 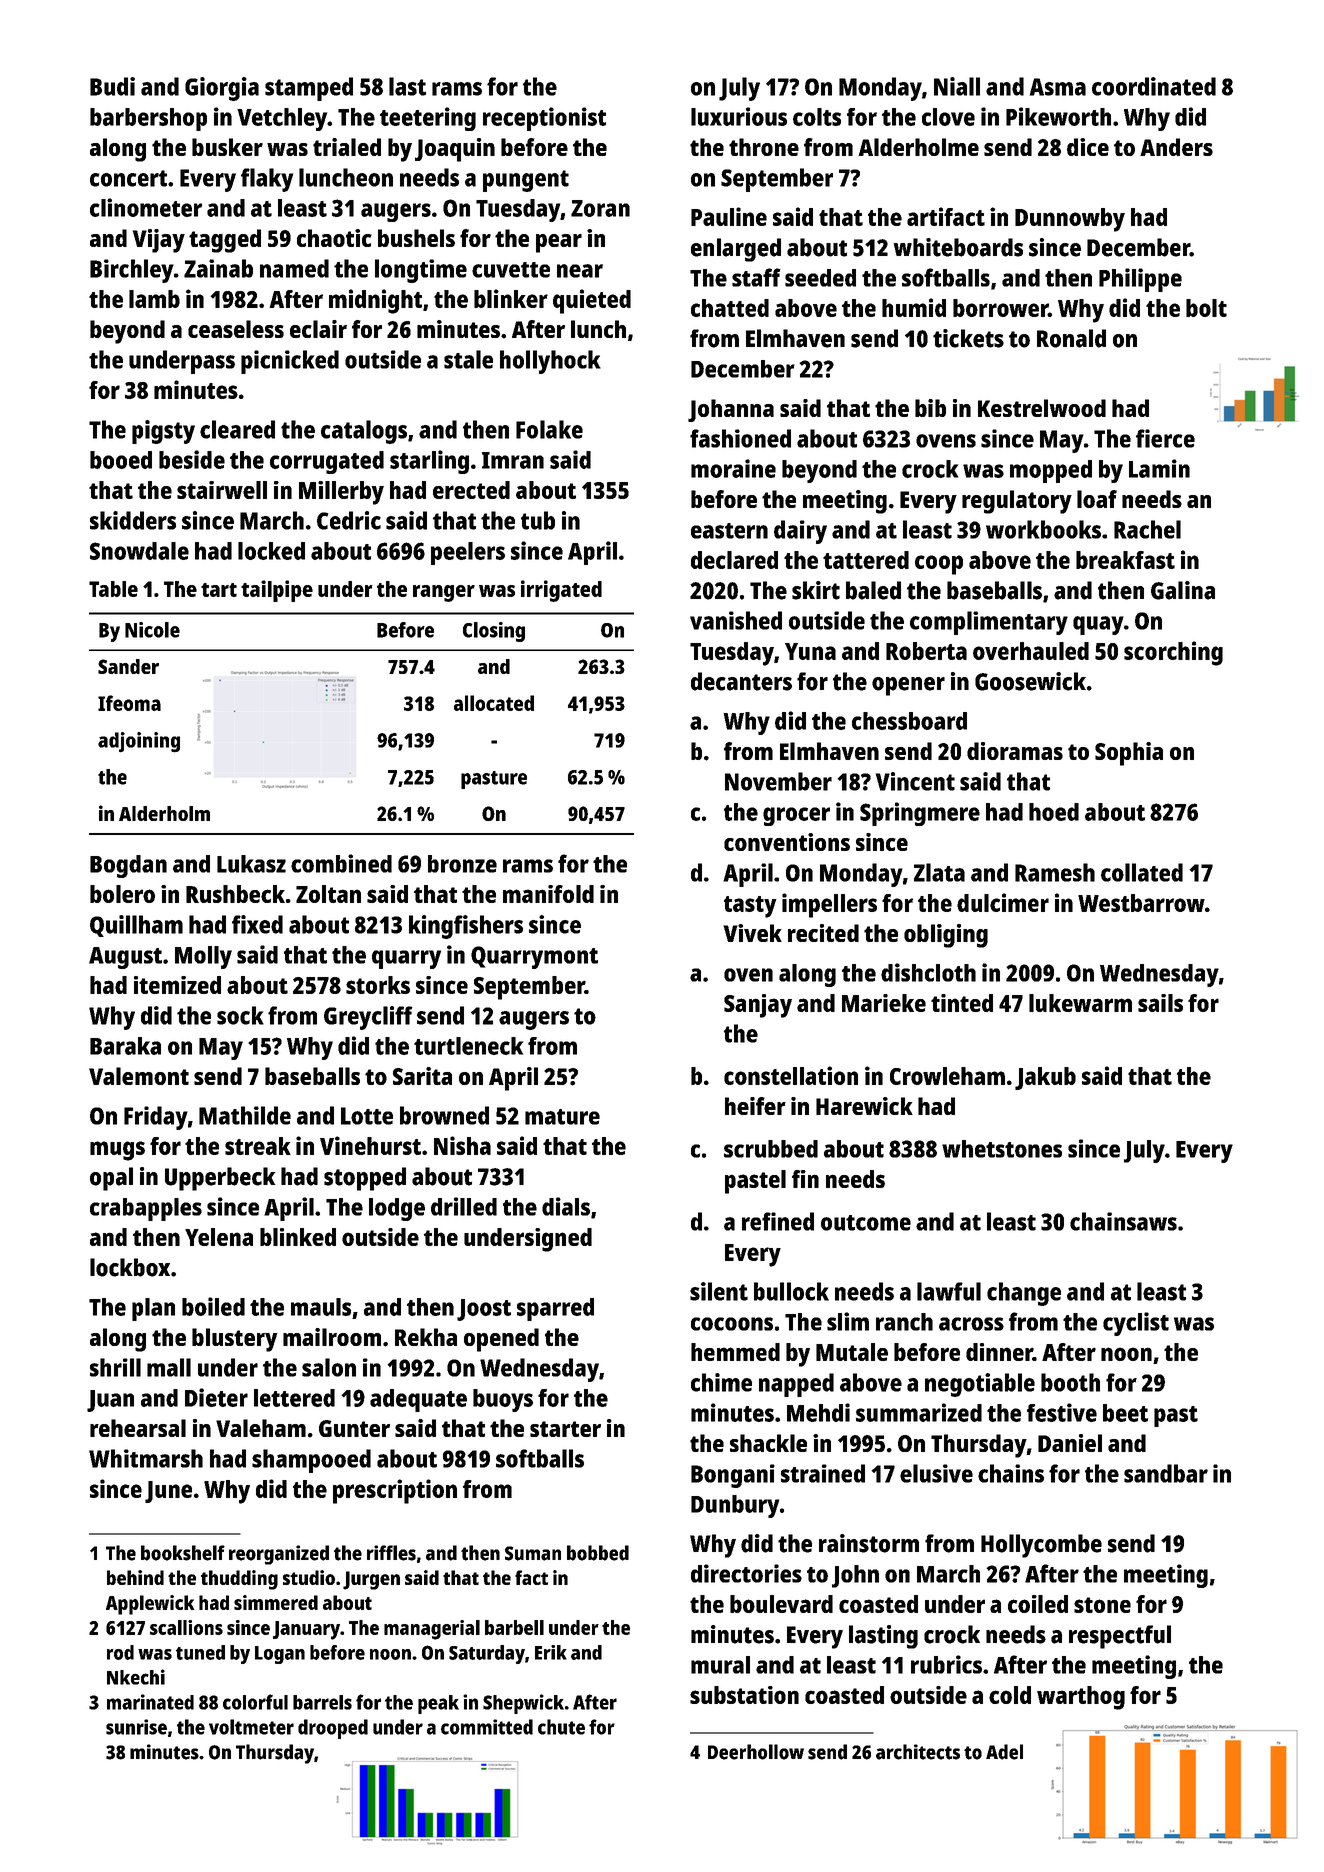 I want to click on pungent, so click(x=526, y=181).
